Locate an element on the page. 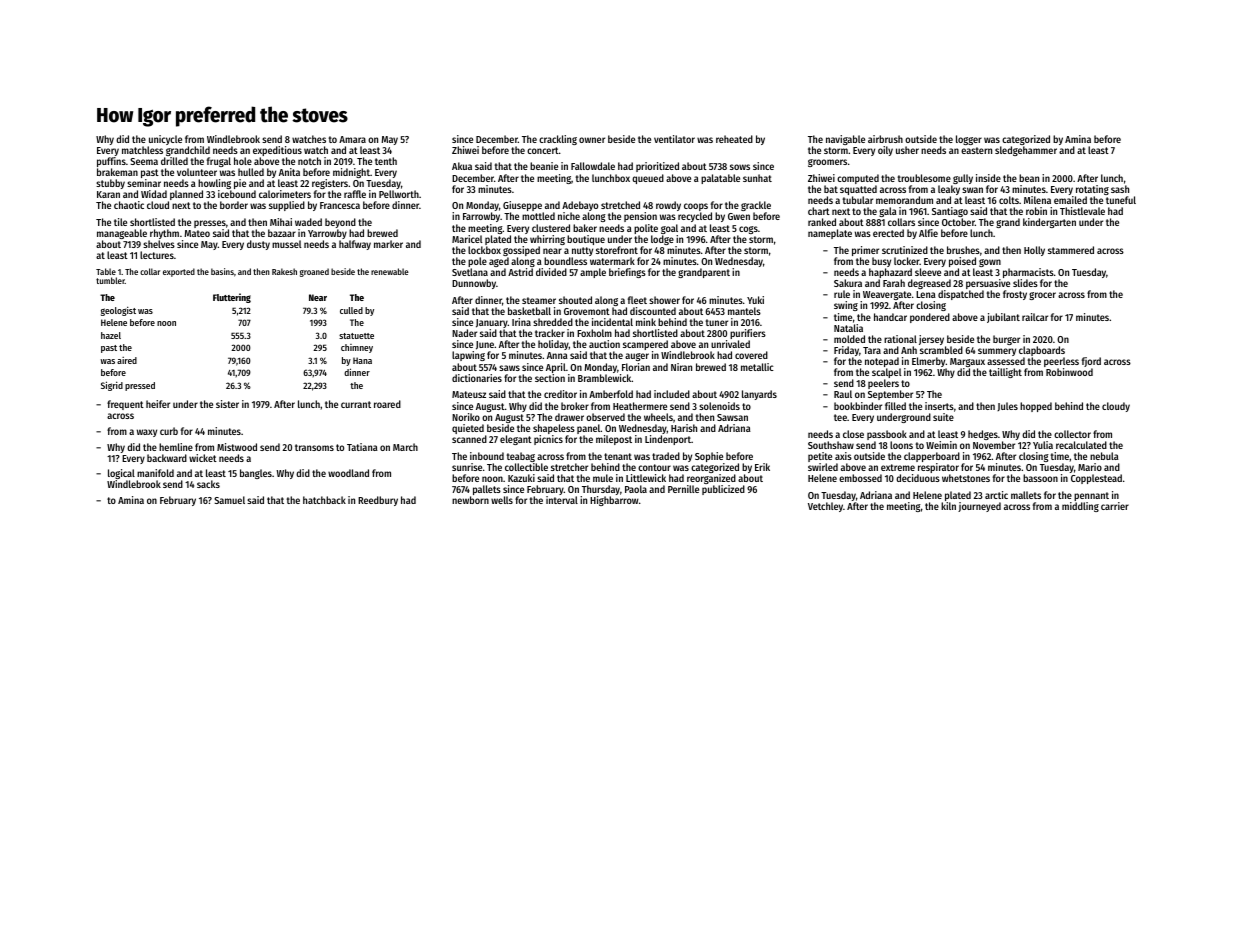  stammered is located at coordinates (1071, 250).
